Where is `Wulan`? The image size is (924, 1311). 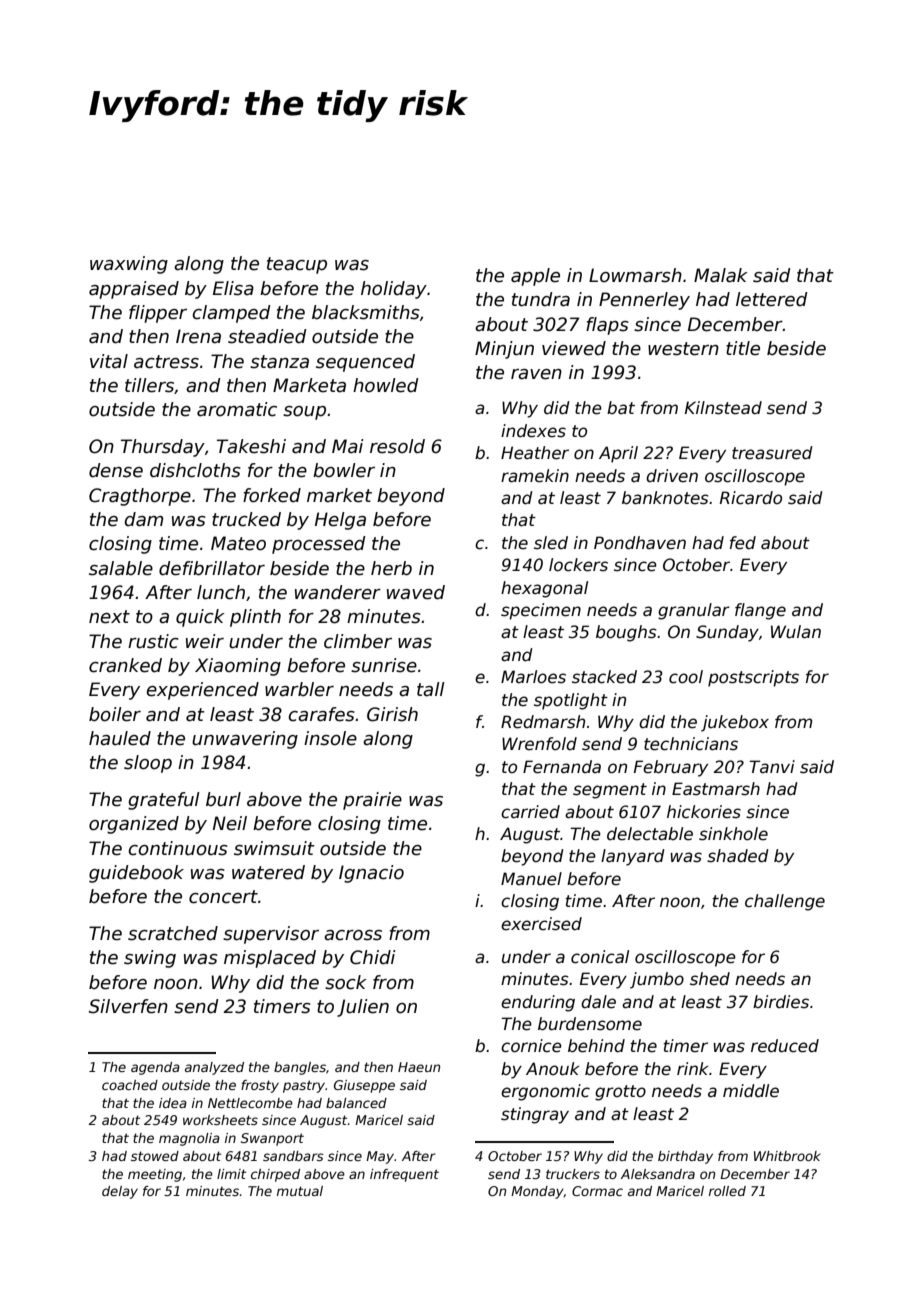
Wulan is located at coordinates (796, 632).
